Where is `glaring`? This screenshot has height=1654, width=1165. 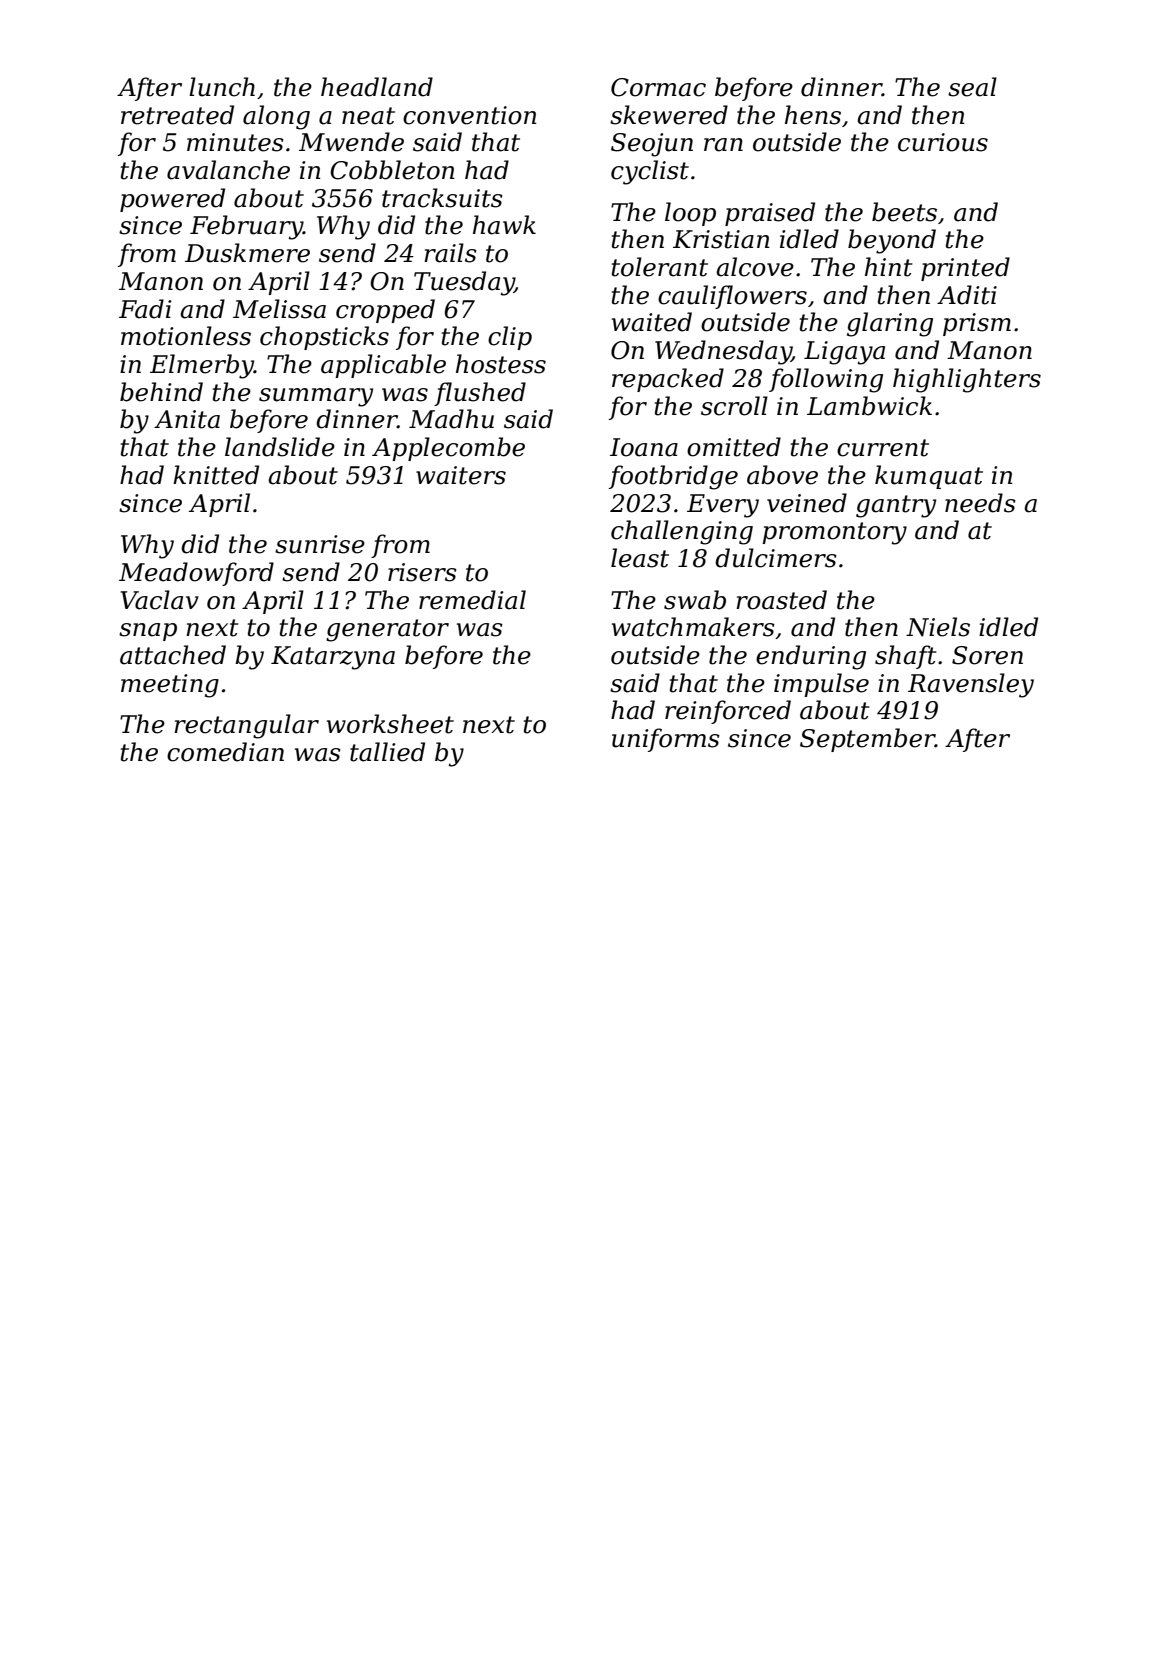
glaring is located at coordinates (890, 324).
